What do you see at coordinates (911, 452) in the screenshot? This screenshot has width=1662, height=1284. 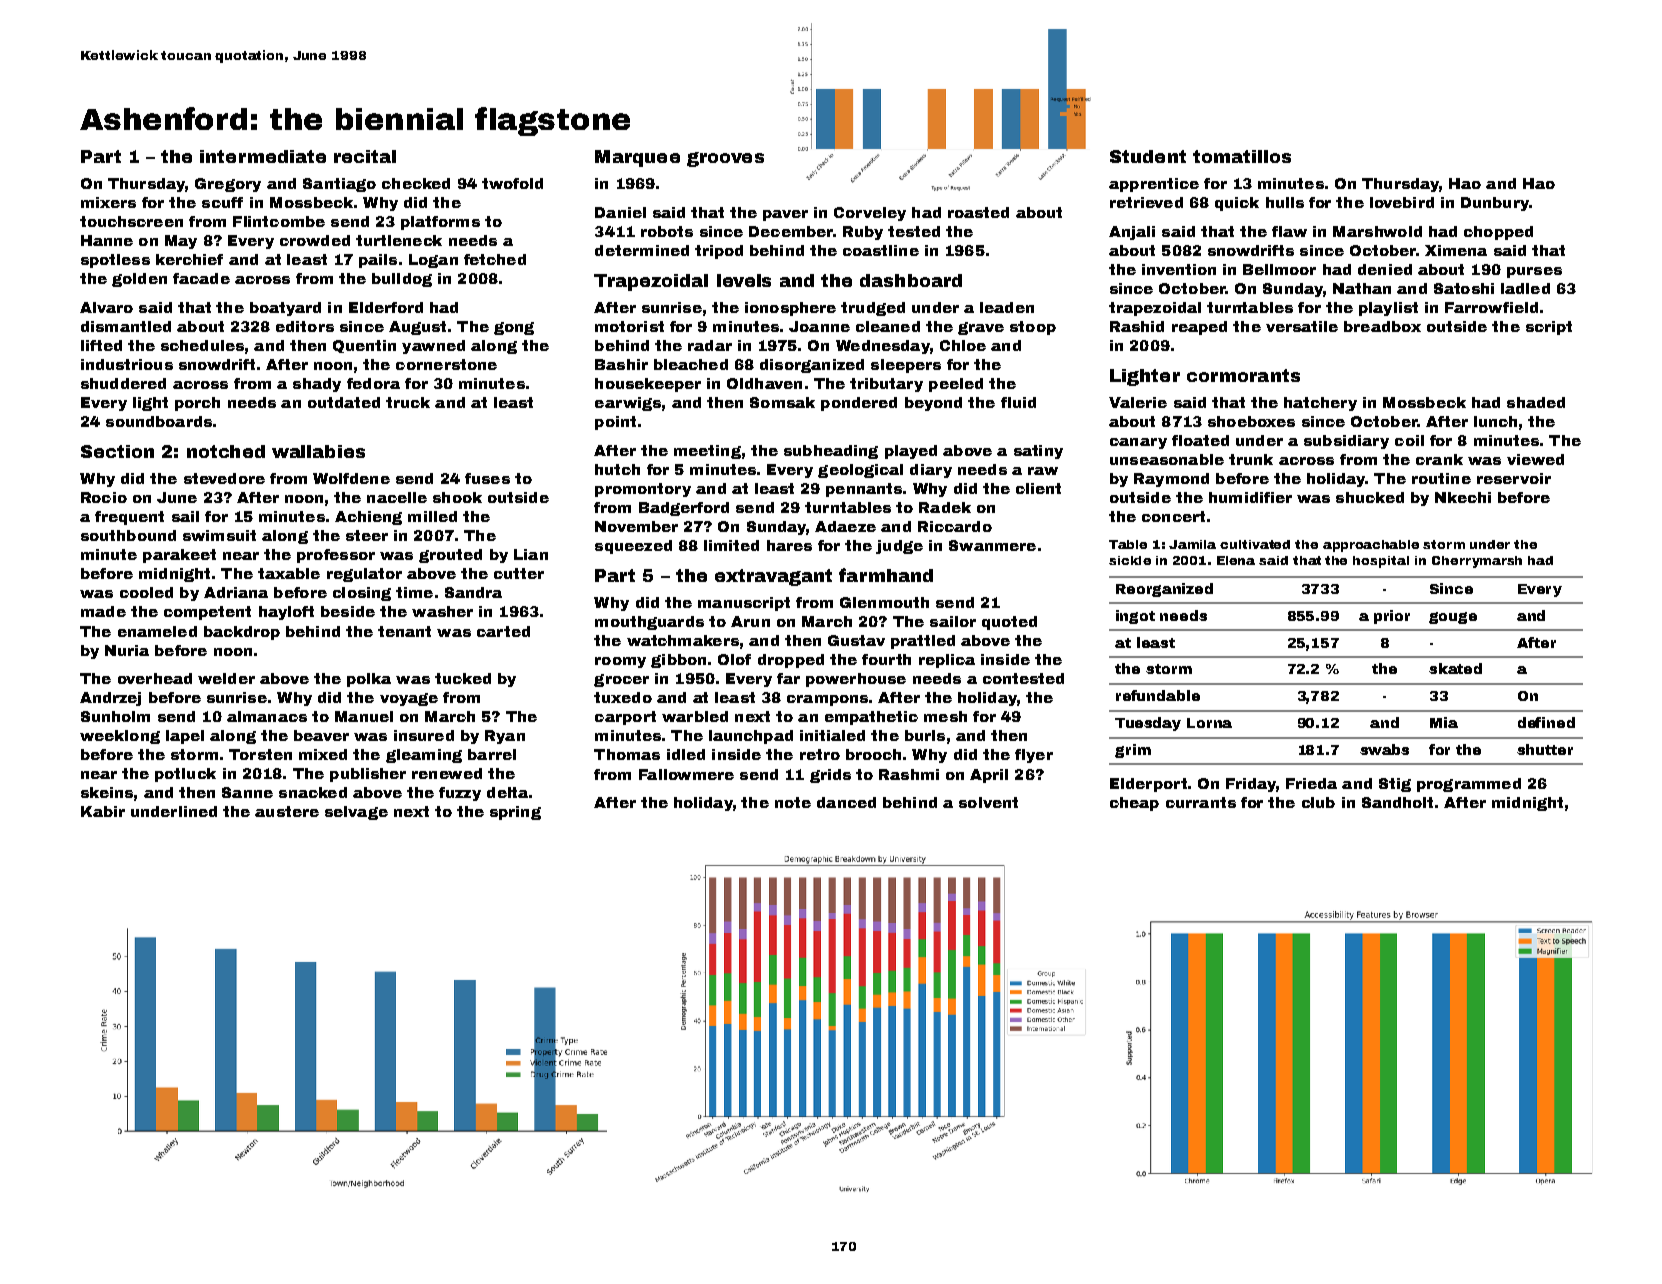 I see `played` at bounding box center [911, 452].
